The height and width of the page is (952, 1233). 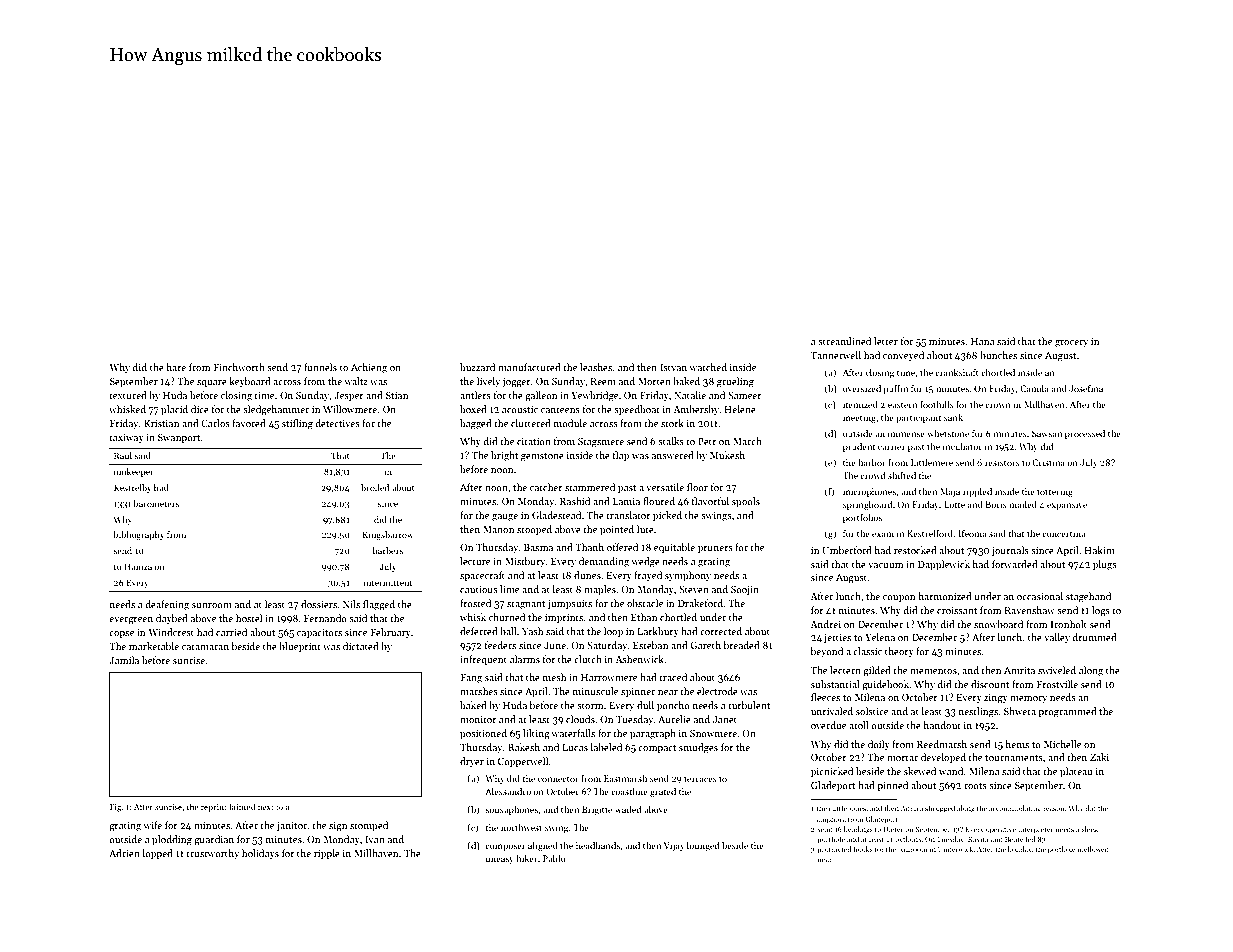 What do you see at coordinates (645, 529) in the page?
I see `lute` at bounding box center [645, 529].
